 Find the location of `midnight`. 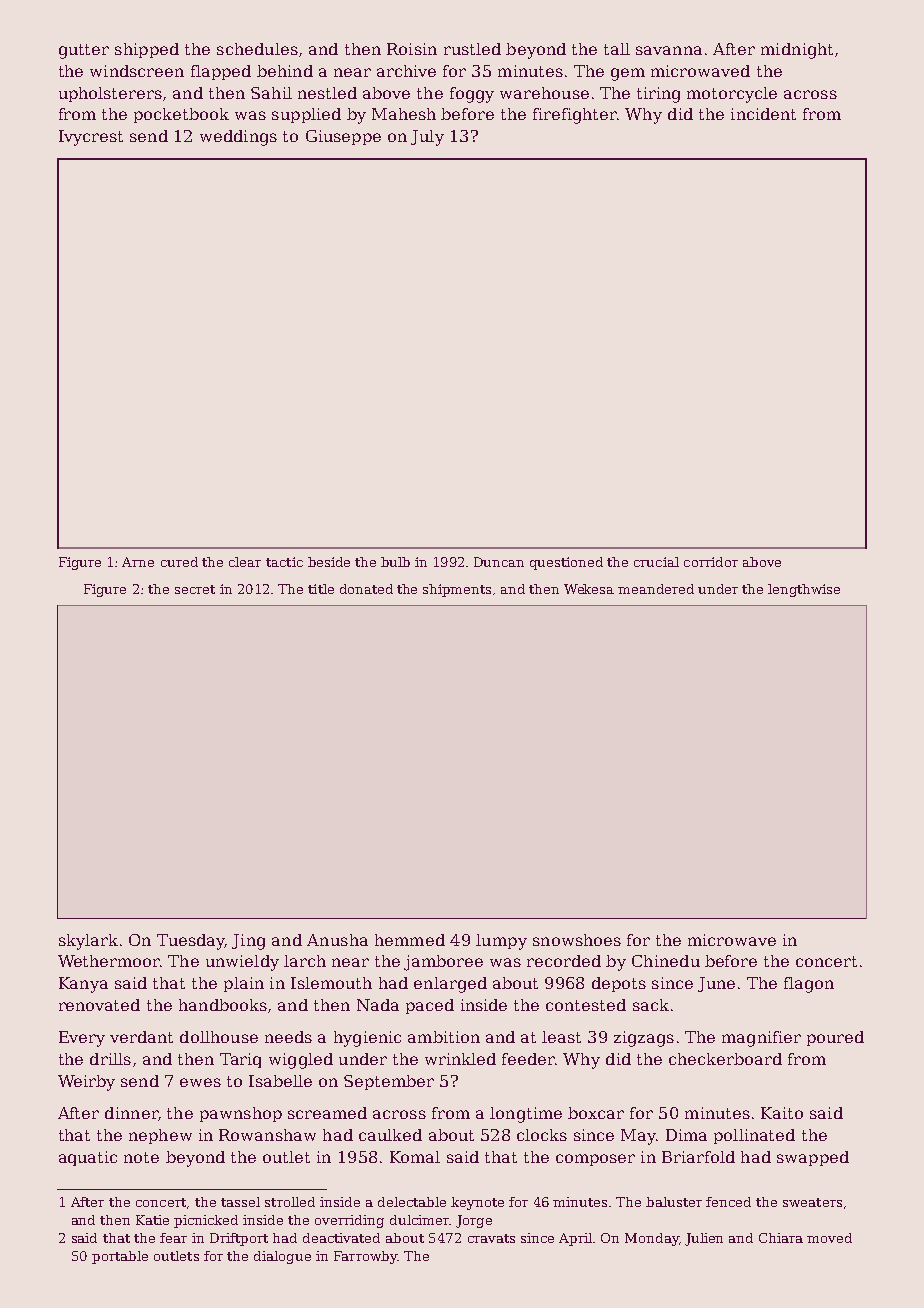

midnight is located at coordinates (797, 51).
